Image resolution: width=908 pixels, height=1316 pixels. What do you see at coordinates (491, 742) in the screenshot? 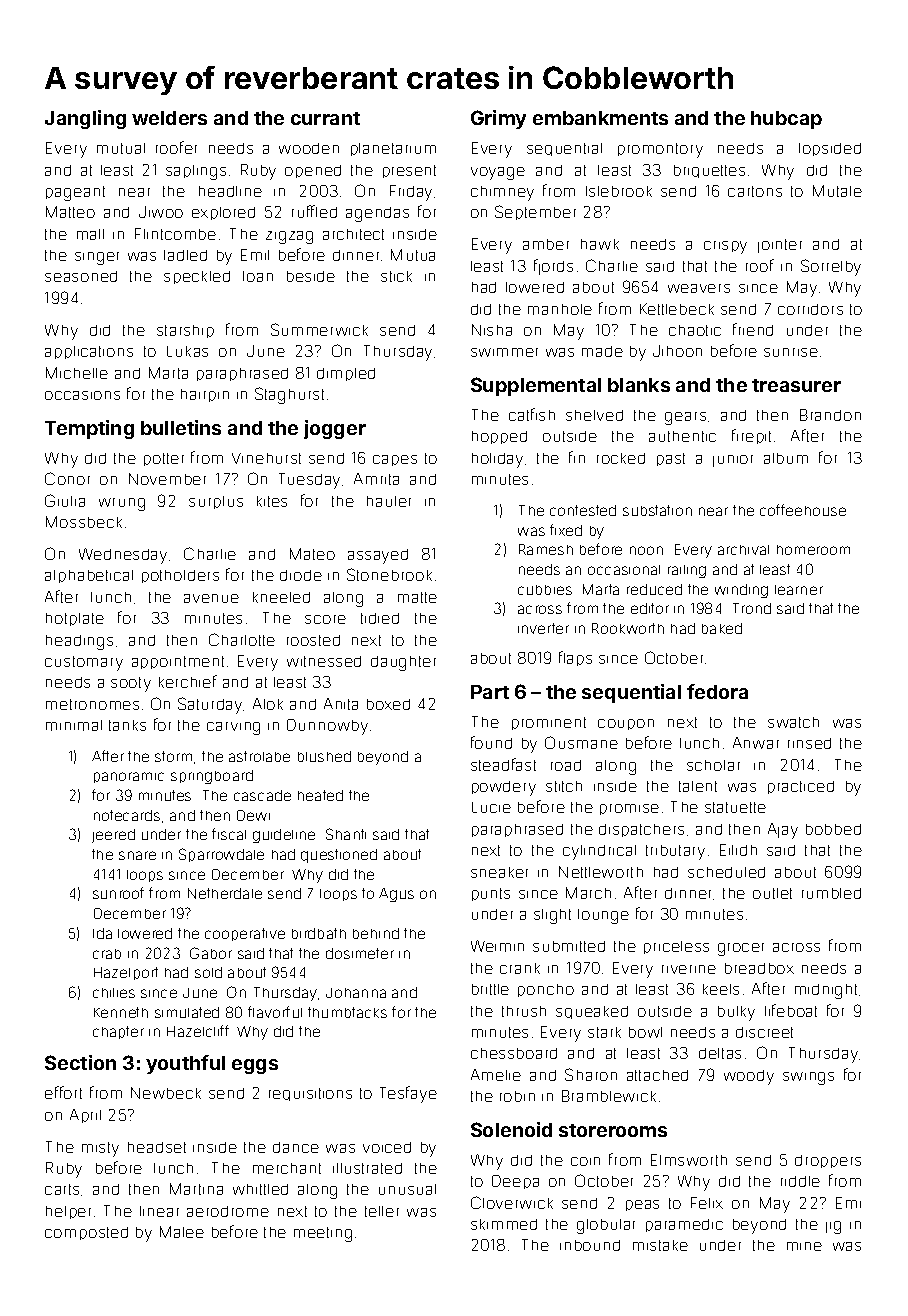
I see `found` at bounding box center [491, 742].
